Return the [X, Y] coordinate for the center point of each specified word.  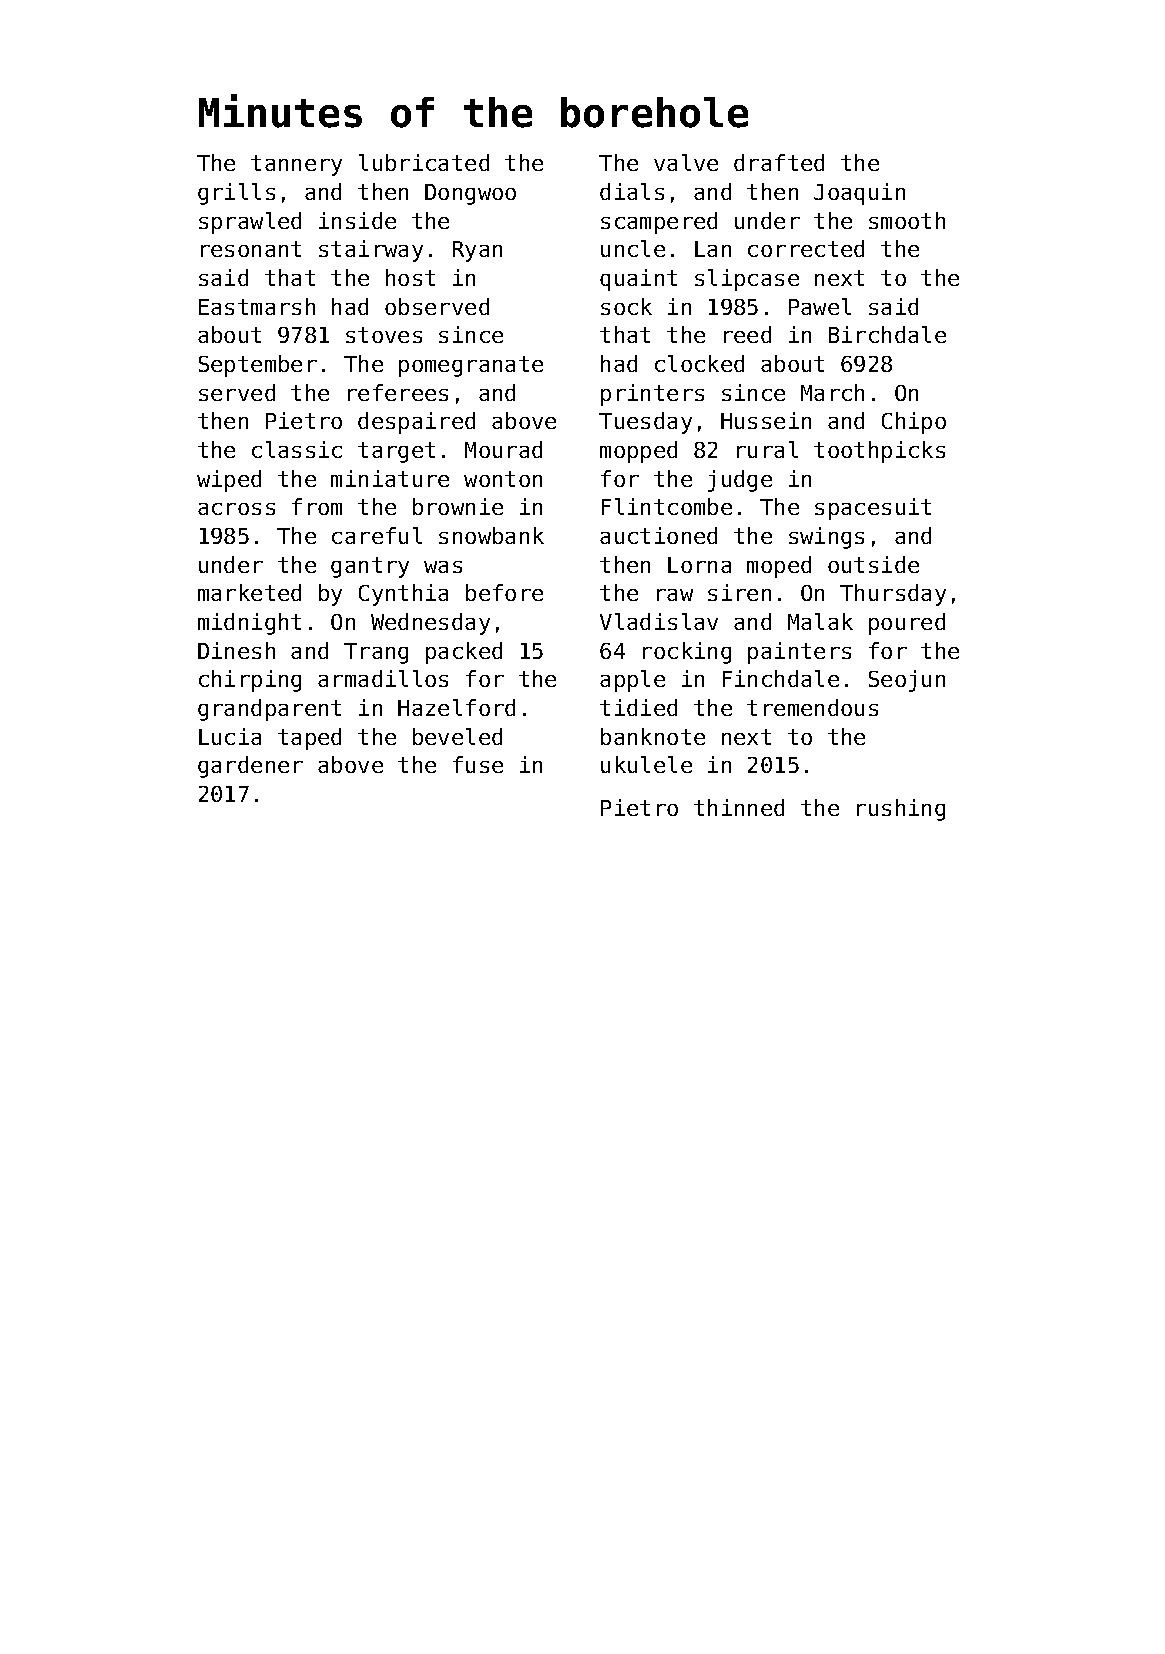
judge [740, 481]
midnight [249, 624]
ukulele [646, 764]
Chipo [914, 423]
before [504, 592]
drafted [779, 162]
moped [779, 567]
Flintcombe [667, 506]
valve [686, 162]
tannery [296, 165]
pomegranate [471, 366]
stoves [384, 335]
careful [377, 535]
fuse [478, 764]
